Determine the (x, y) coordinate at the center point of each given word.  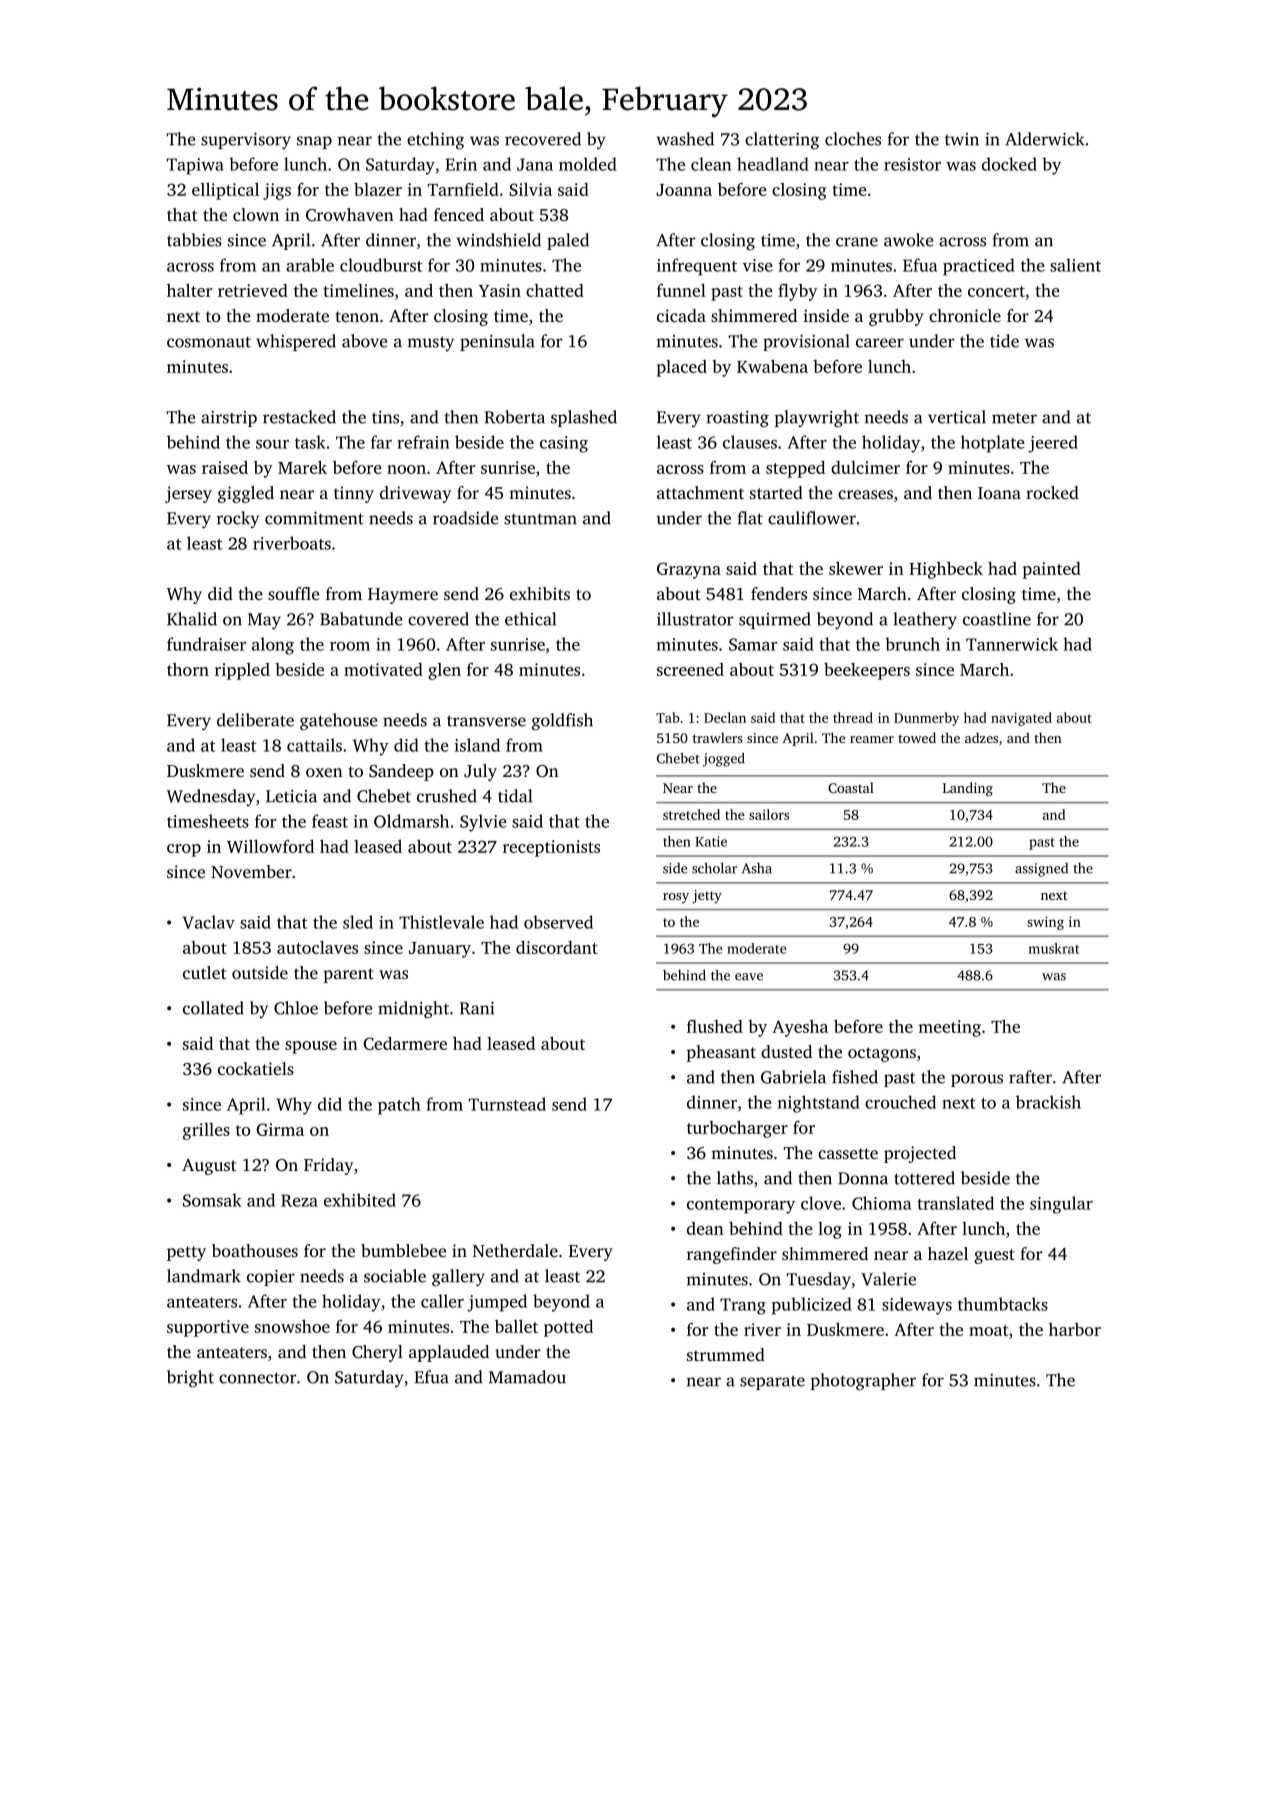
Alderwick (1044, 139)
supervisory (246, 141)
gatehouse (338, 722)
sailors (769, 814)
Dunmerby (926, 719)
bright (190, 1379)
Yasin (500, 290)
